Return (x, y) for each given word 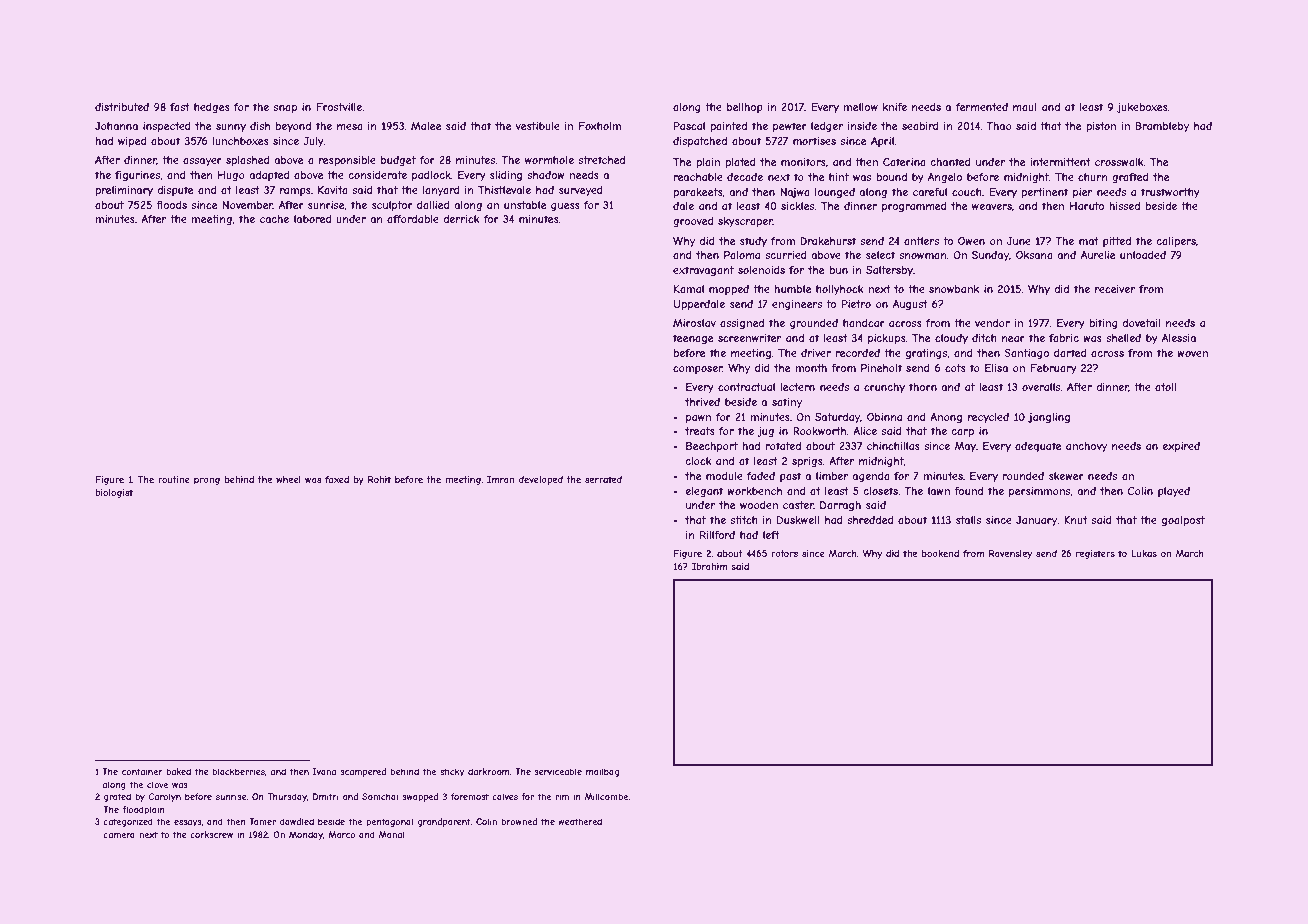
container (142, 771)
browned (519, 821)
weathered (580, 821)
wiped (132, 142)
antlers (921, 241)
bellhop (745, 108)
